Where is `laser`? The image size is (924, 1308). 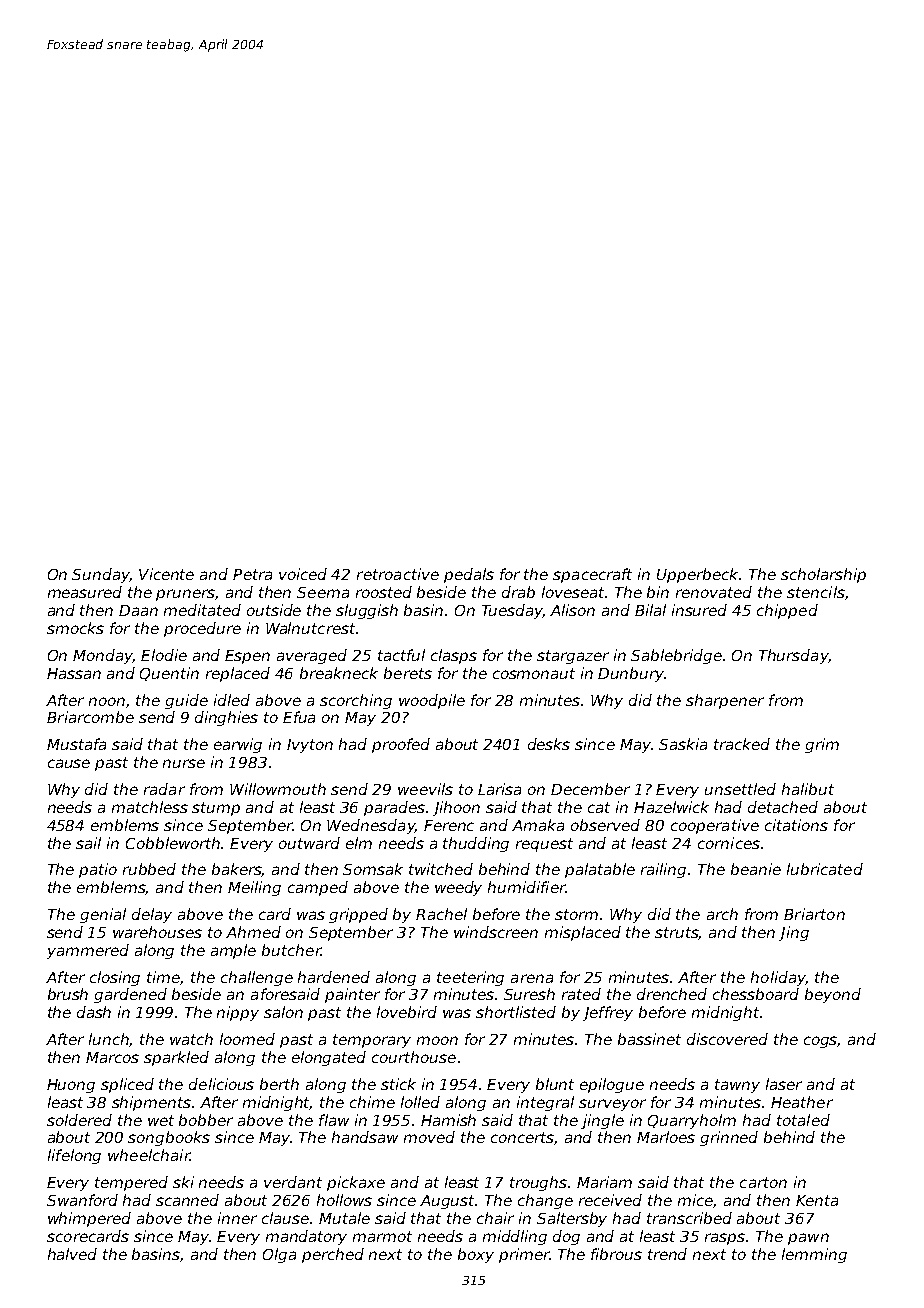
laser is located at coordinates (784, 1084).
